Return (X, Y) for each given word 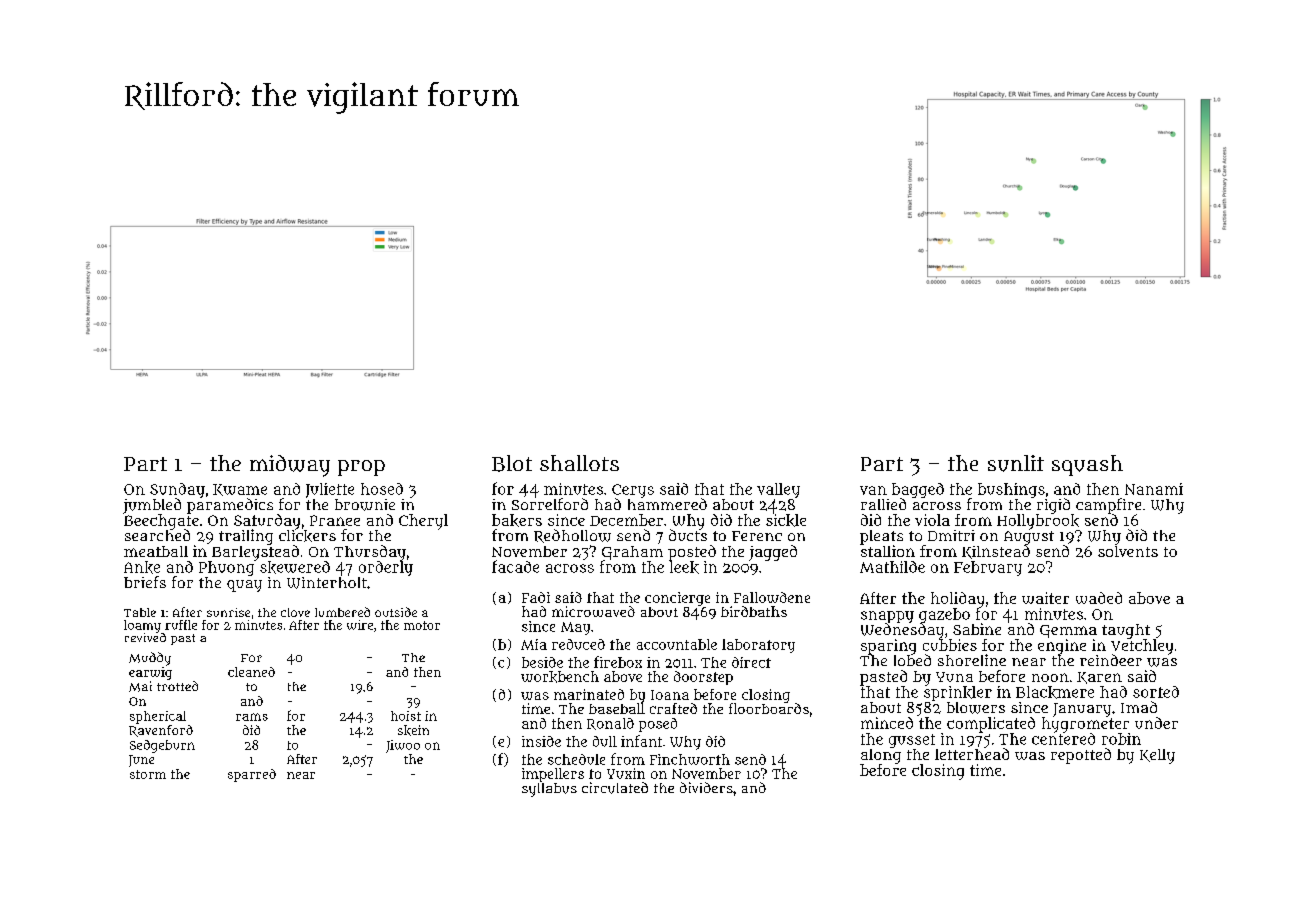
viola (932, 520)
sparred (252, 775)
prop (361, 468)
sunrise (228, 612)
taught (1126, 631)
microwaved (593, 611)
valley (778, 490)
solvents (1128, 551)
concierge (677, 599)
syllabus (549, 790)
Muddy (150, 659)
